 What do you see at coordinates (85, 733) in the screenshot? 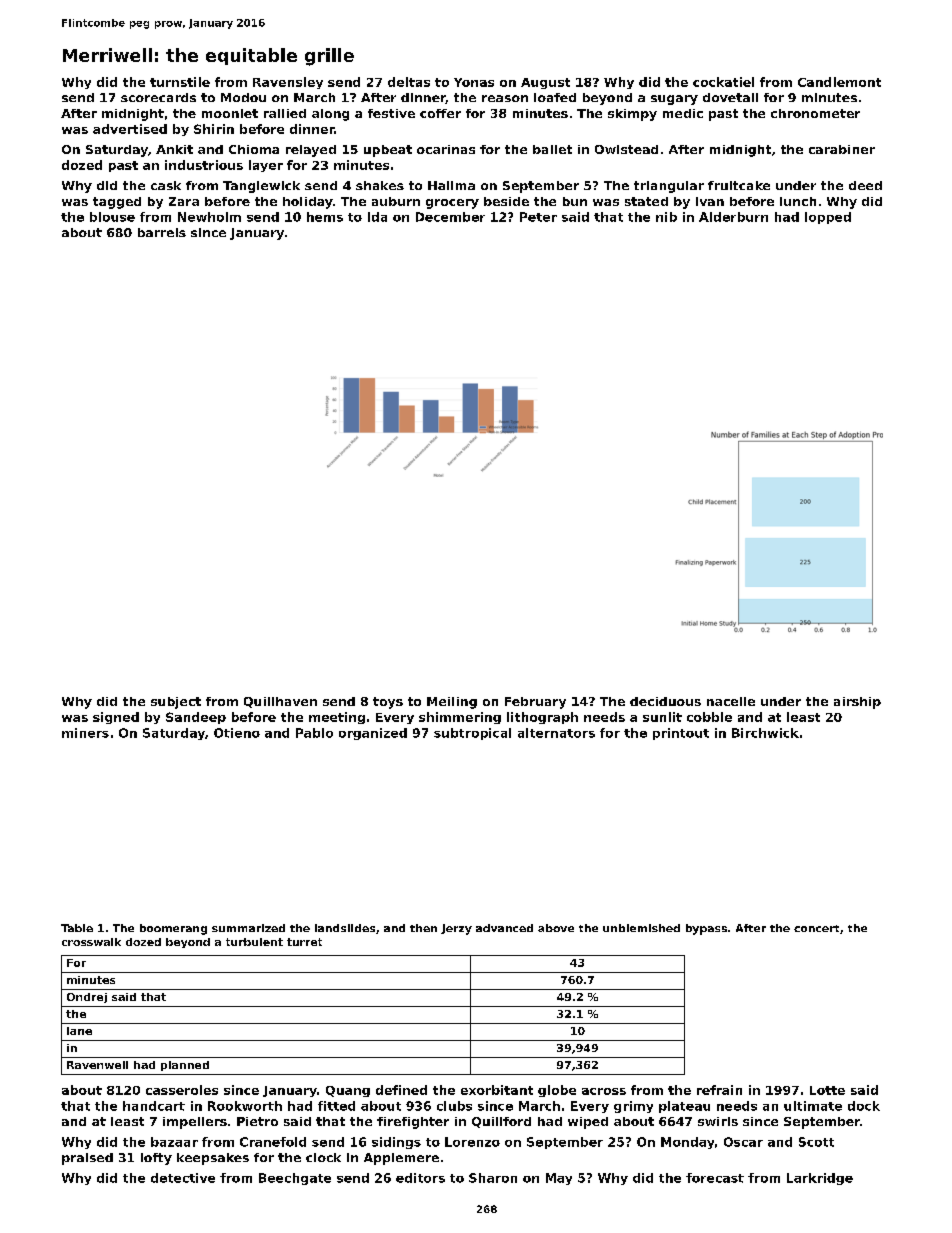
I see `miners` at bounding box center [85, 733].
